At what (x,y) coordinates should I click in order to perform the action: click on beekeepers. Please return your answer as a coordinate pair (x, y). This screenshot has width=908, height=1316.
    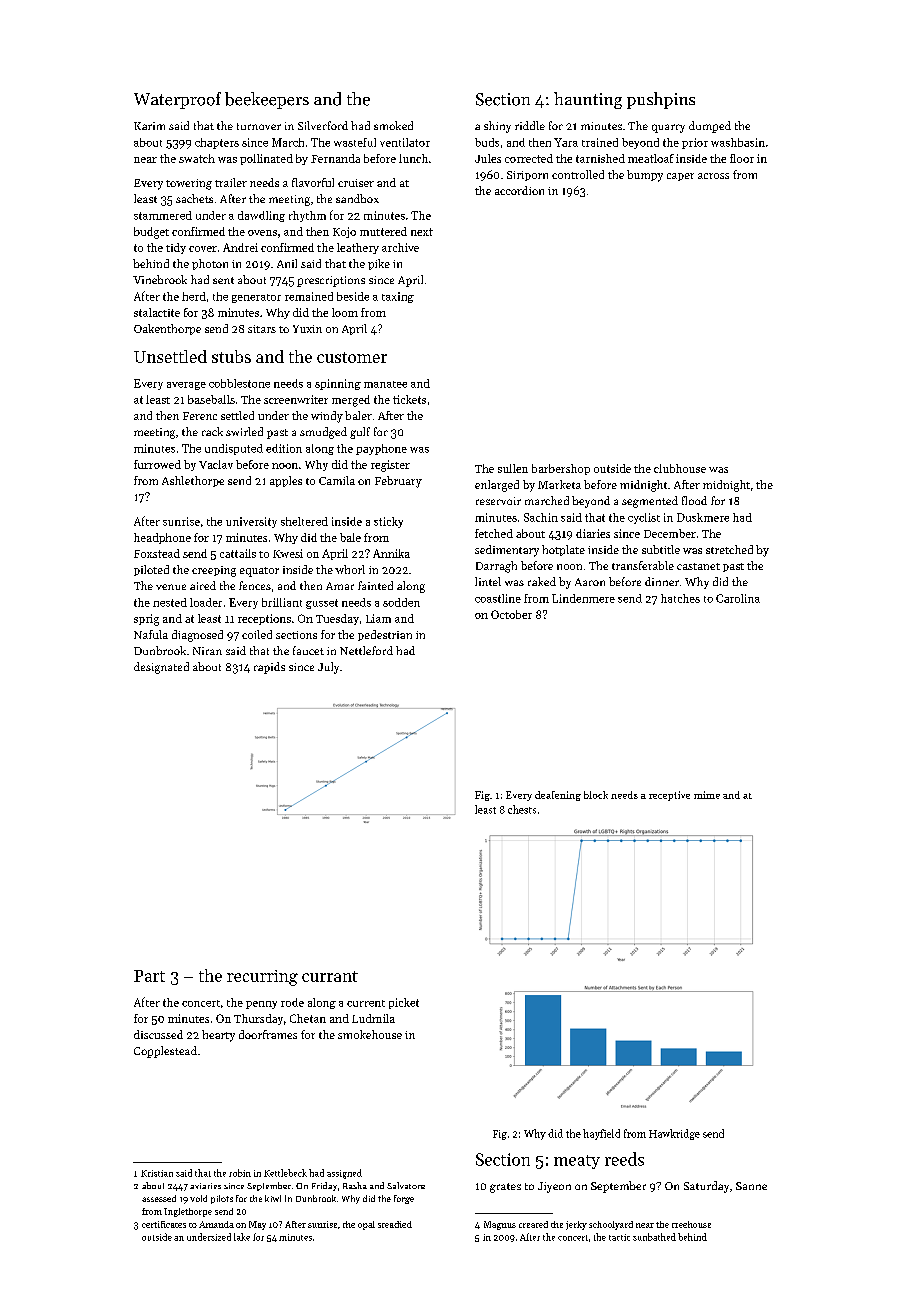
    Looking at the image, I should click on (267, 100).
